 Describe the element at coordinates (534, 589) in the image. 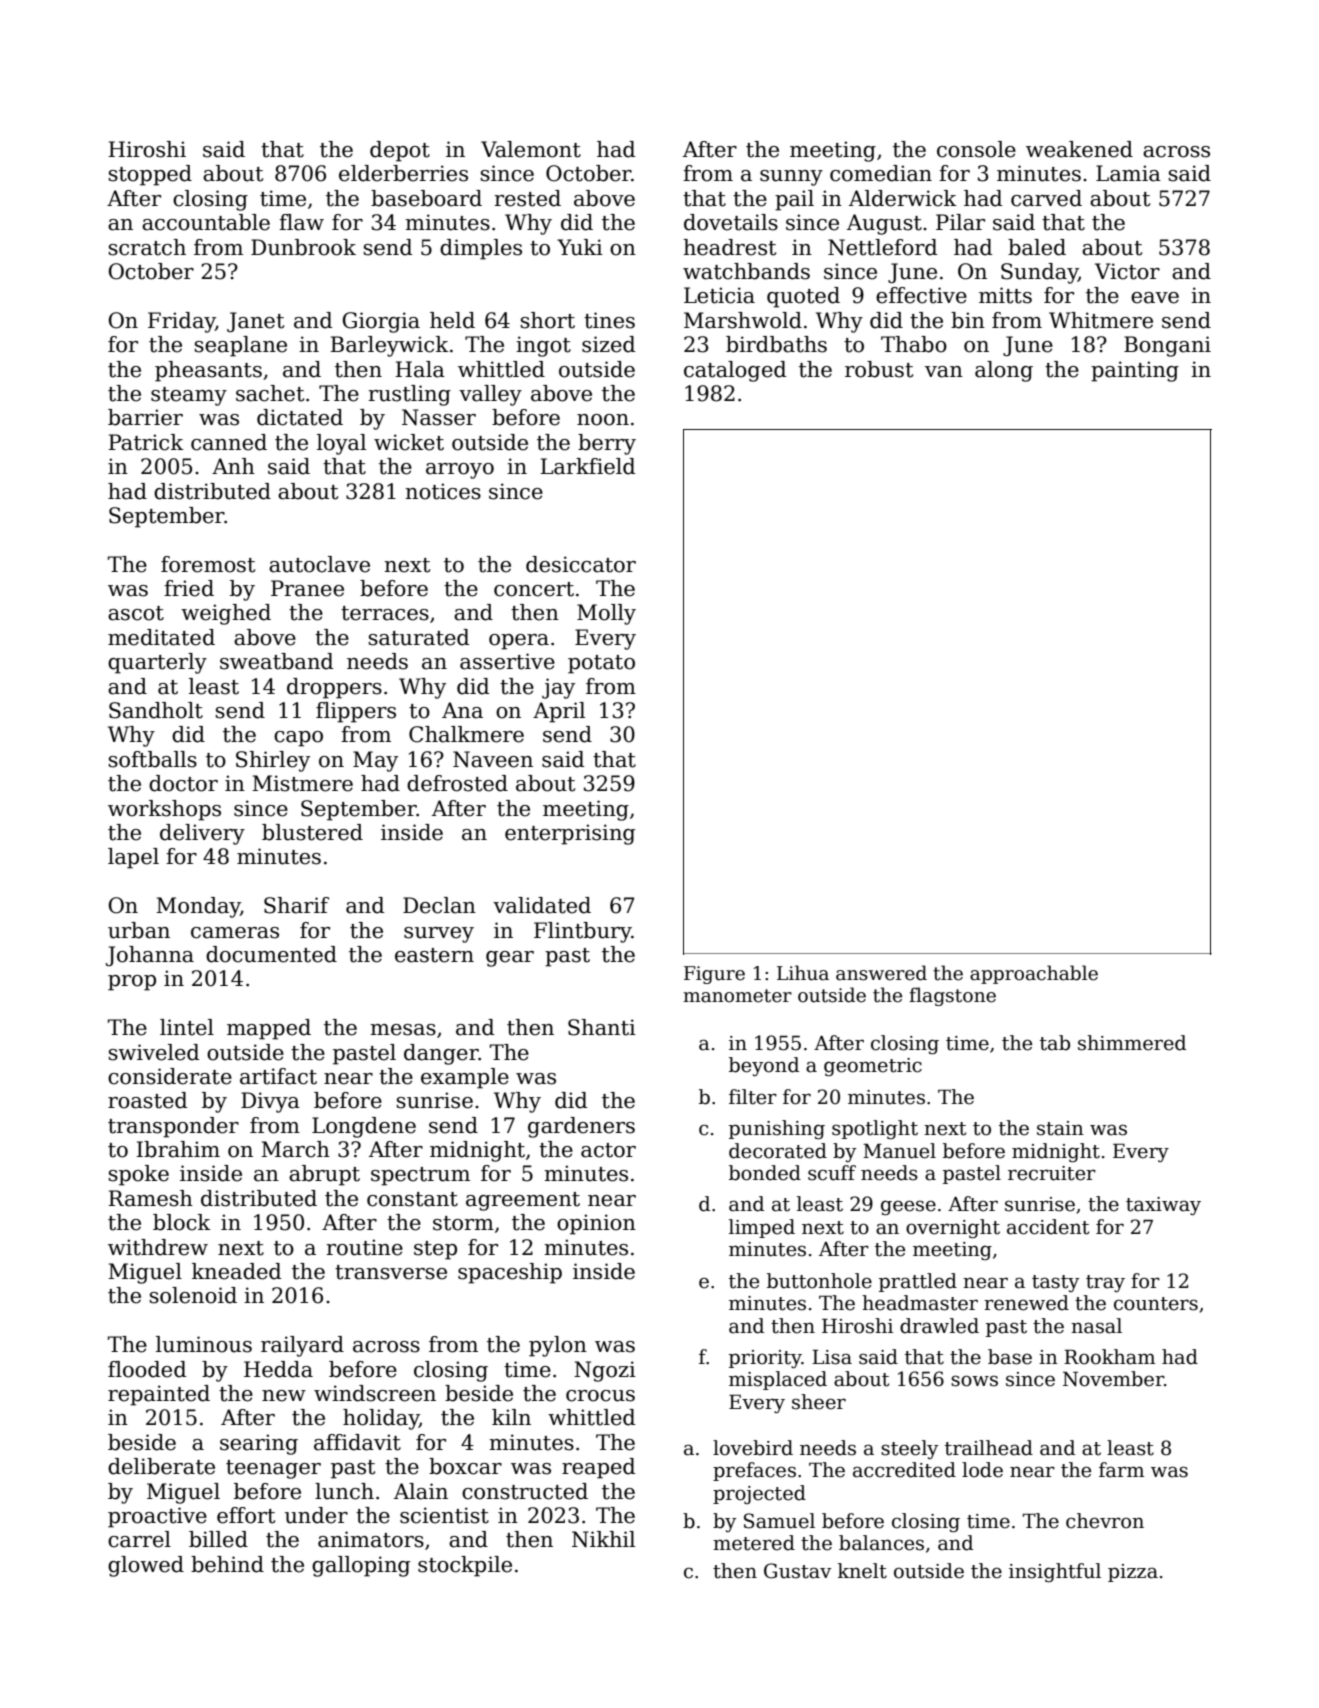

I see `concert` at that location.
